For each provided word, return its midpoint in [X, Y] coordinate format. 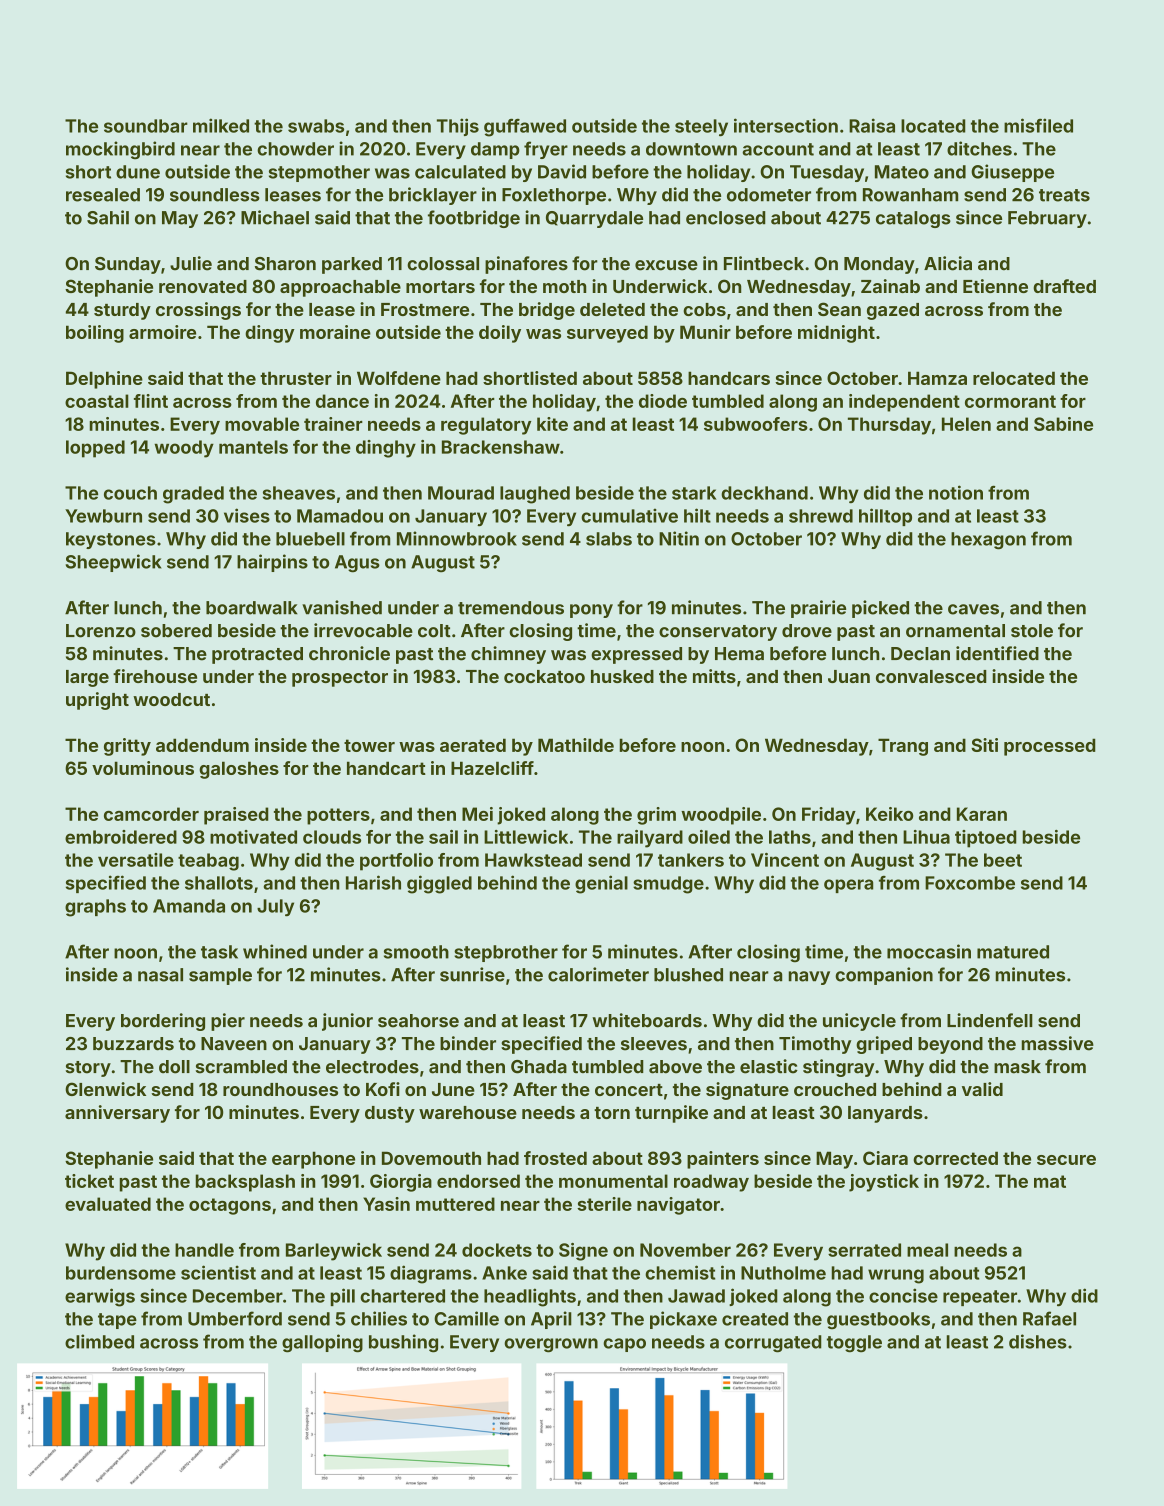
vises [247, 515]
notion [956, 492]
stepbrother [506, 953]
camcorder [151, 814]
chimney [508, 655]
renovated [203, 286]
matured [1013, 952]
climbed [99, 1341]
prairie [818, 609]
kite [552, 424]
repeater [980, 1298]
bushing [403, 1343]
